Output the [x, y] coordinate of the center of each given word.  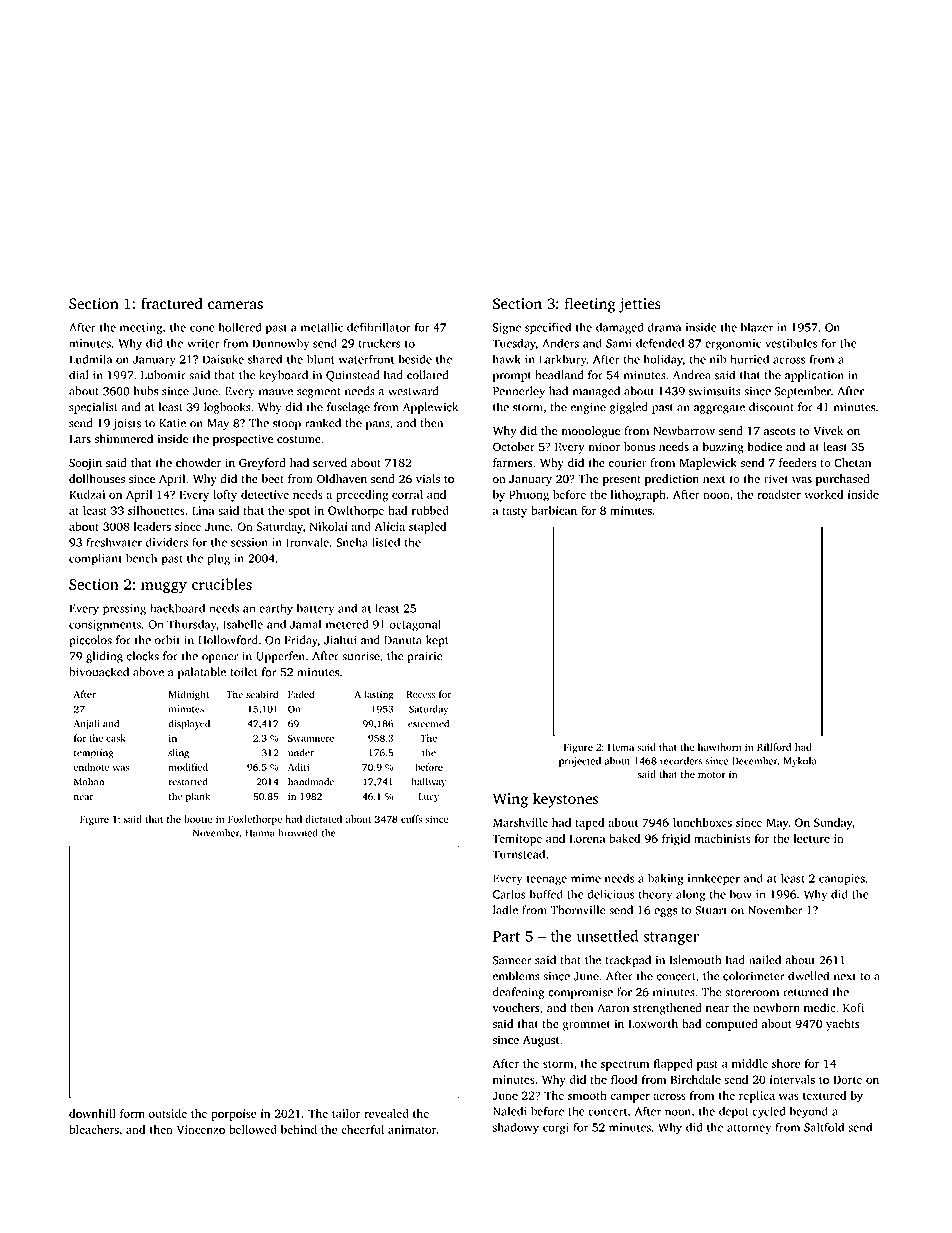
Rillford [774, 747]
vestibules [791, 343]
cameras [235, 305]
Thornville [578, 910]
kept [437, 641]
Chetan [852, 463]
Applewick [430, 408]
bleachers [94, 1129]
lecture [812, 838]
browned [298, 833]
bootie [198, 819]
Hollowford [228, 640]
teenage [547, 880]
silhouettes [156, 510]
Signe [507, 329]
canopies [842, 880]
